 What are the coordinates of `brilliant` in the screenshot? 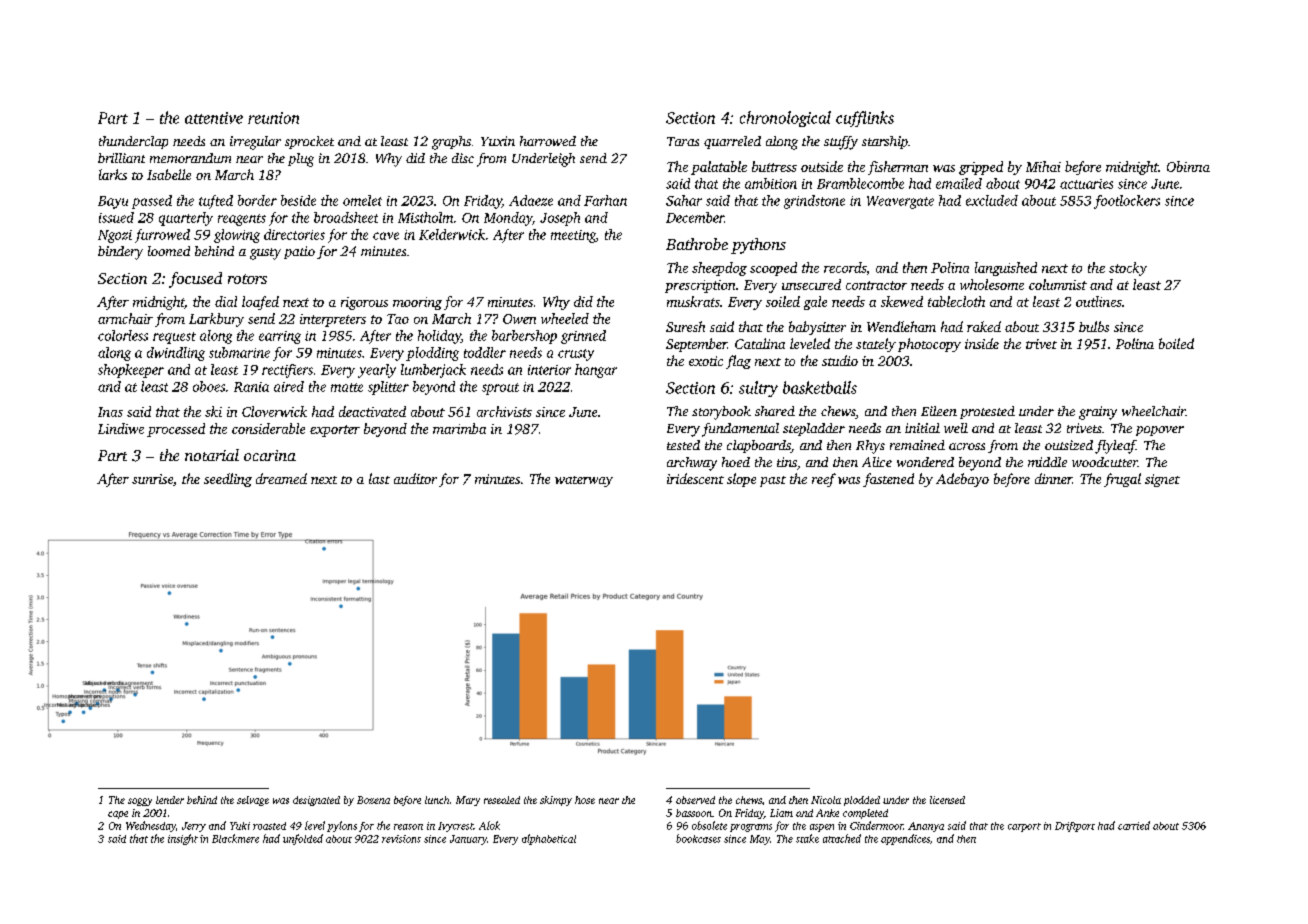 It's located at (121, 158).
